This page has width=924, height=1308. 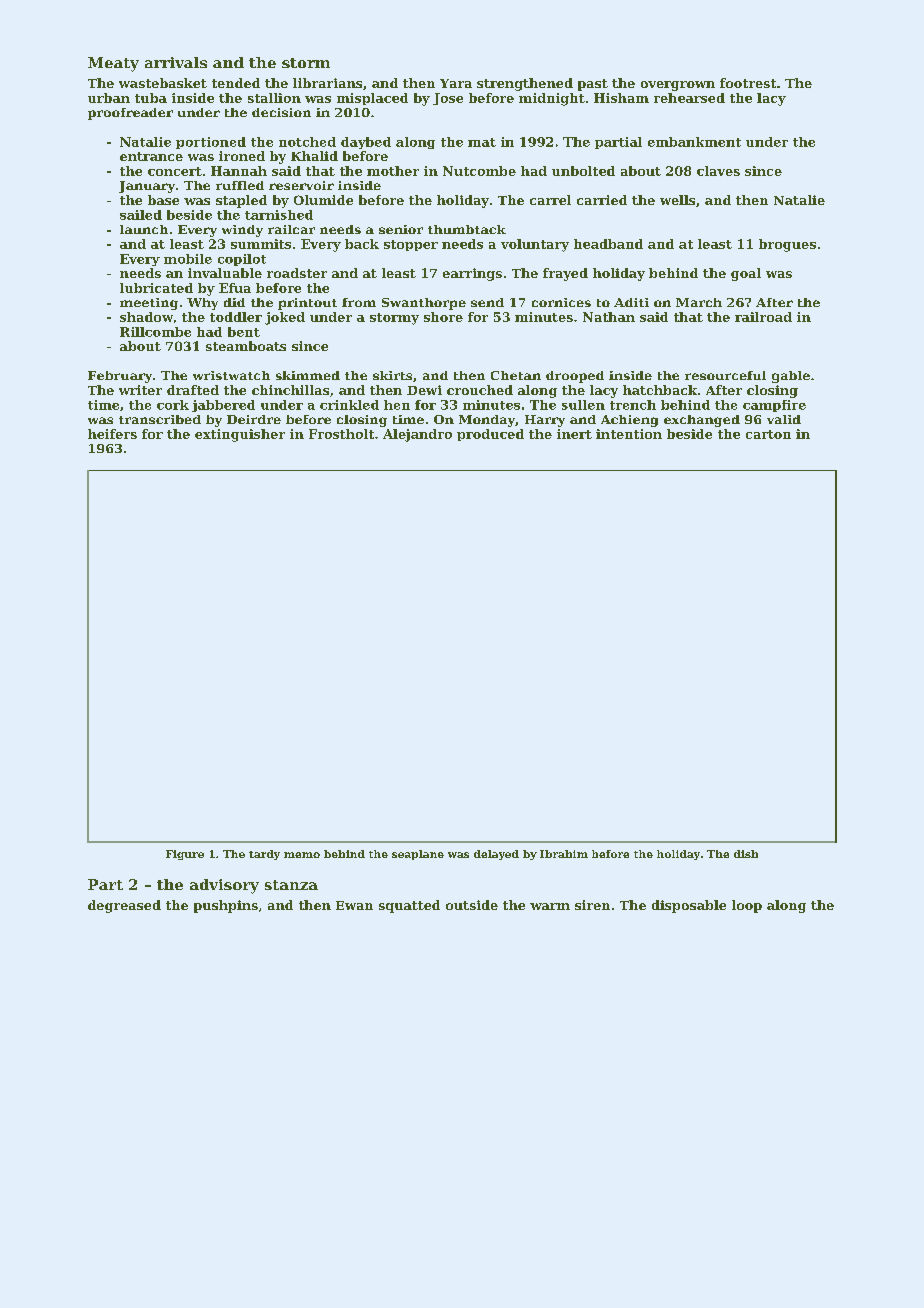 What do you see at coordinates (109, 98) in the page?
I see `urban` at bounding box center [109, 98].
